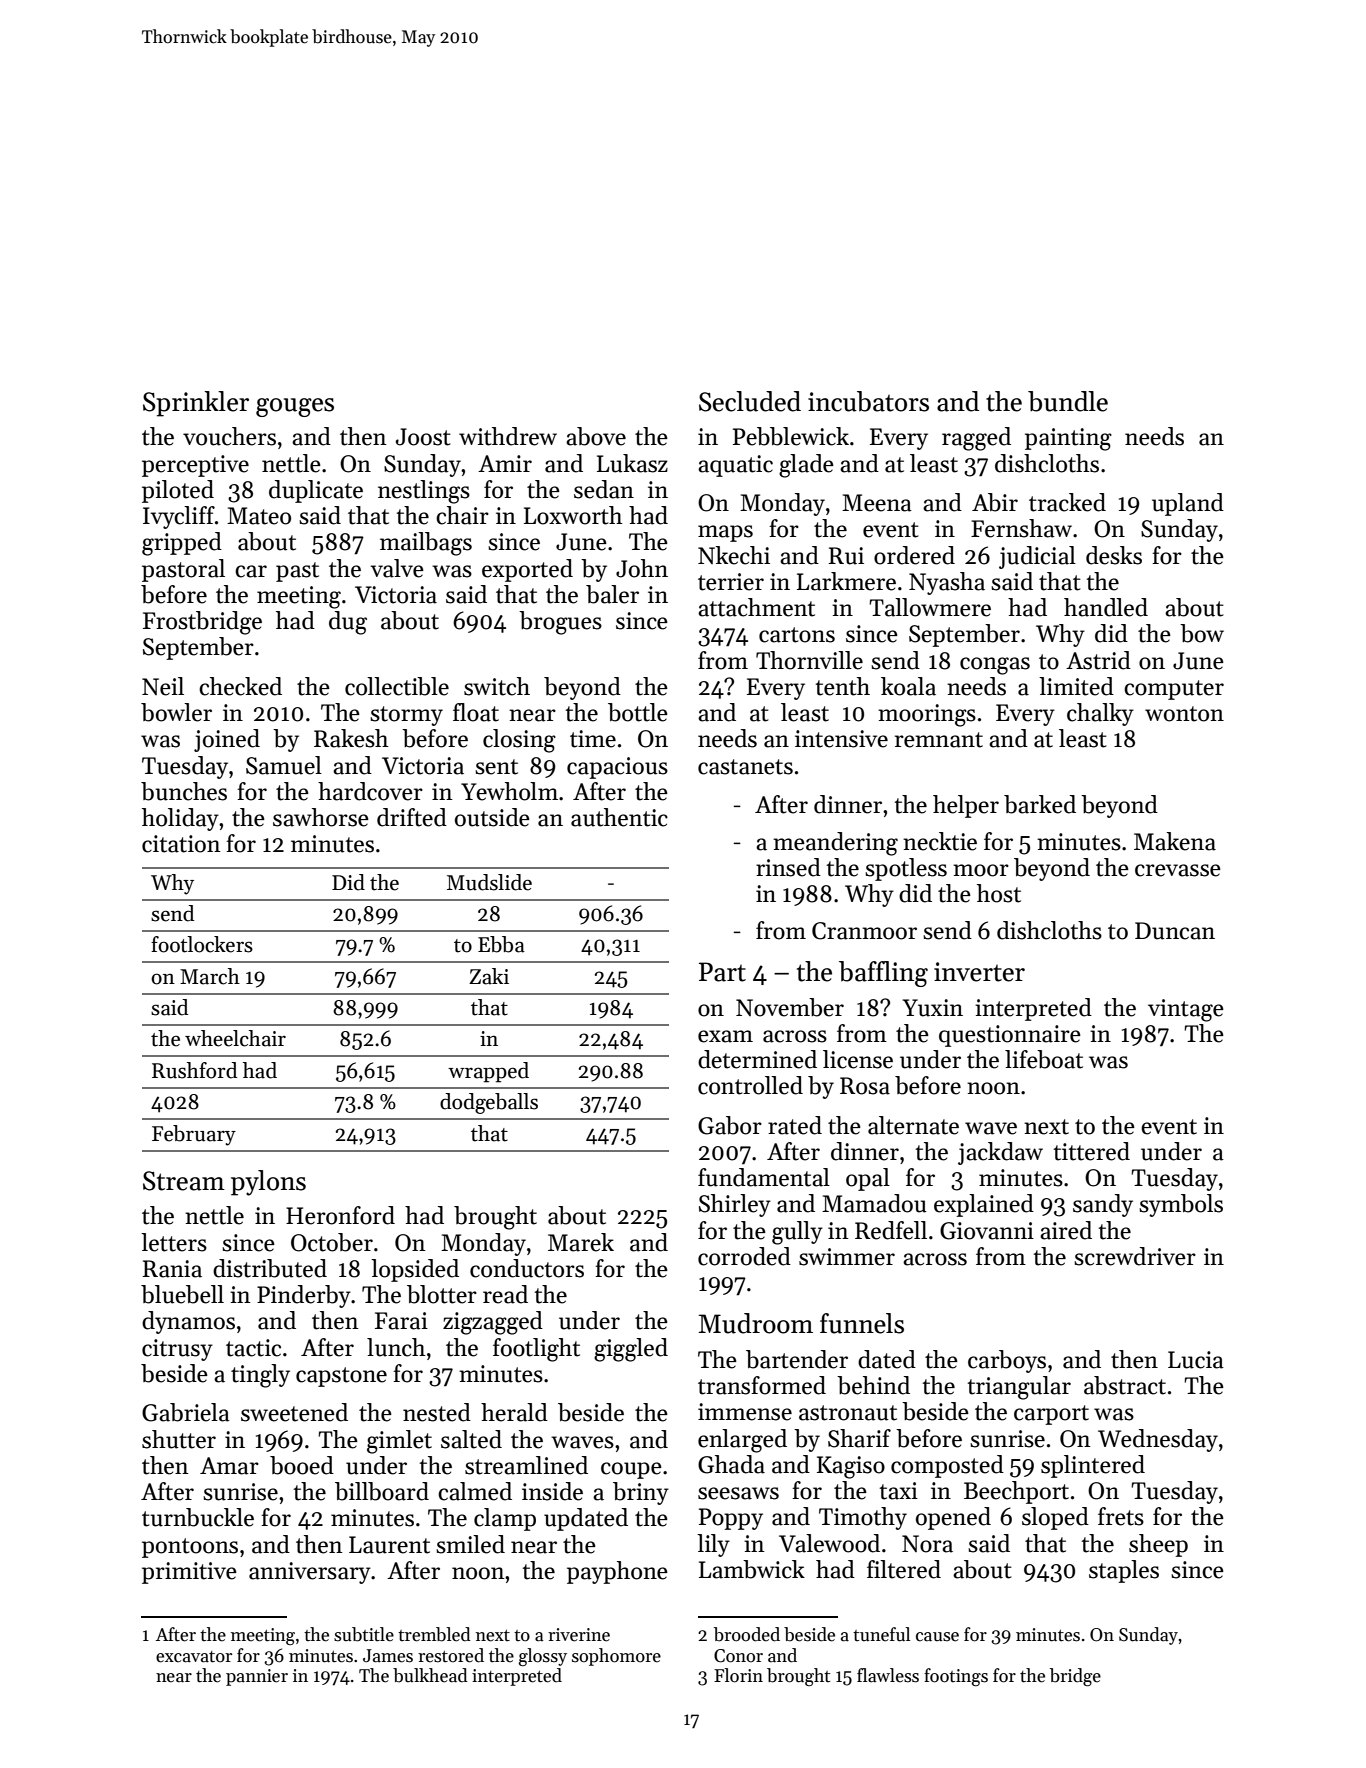  Describe the element at coordinates (543, 1657) in the screenshot. I see `glossy` at that location.
